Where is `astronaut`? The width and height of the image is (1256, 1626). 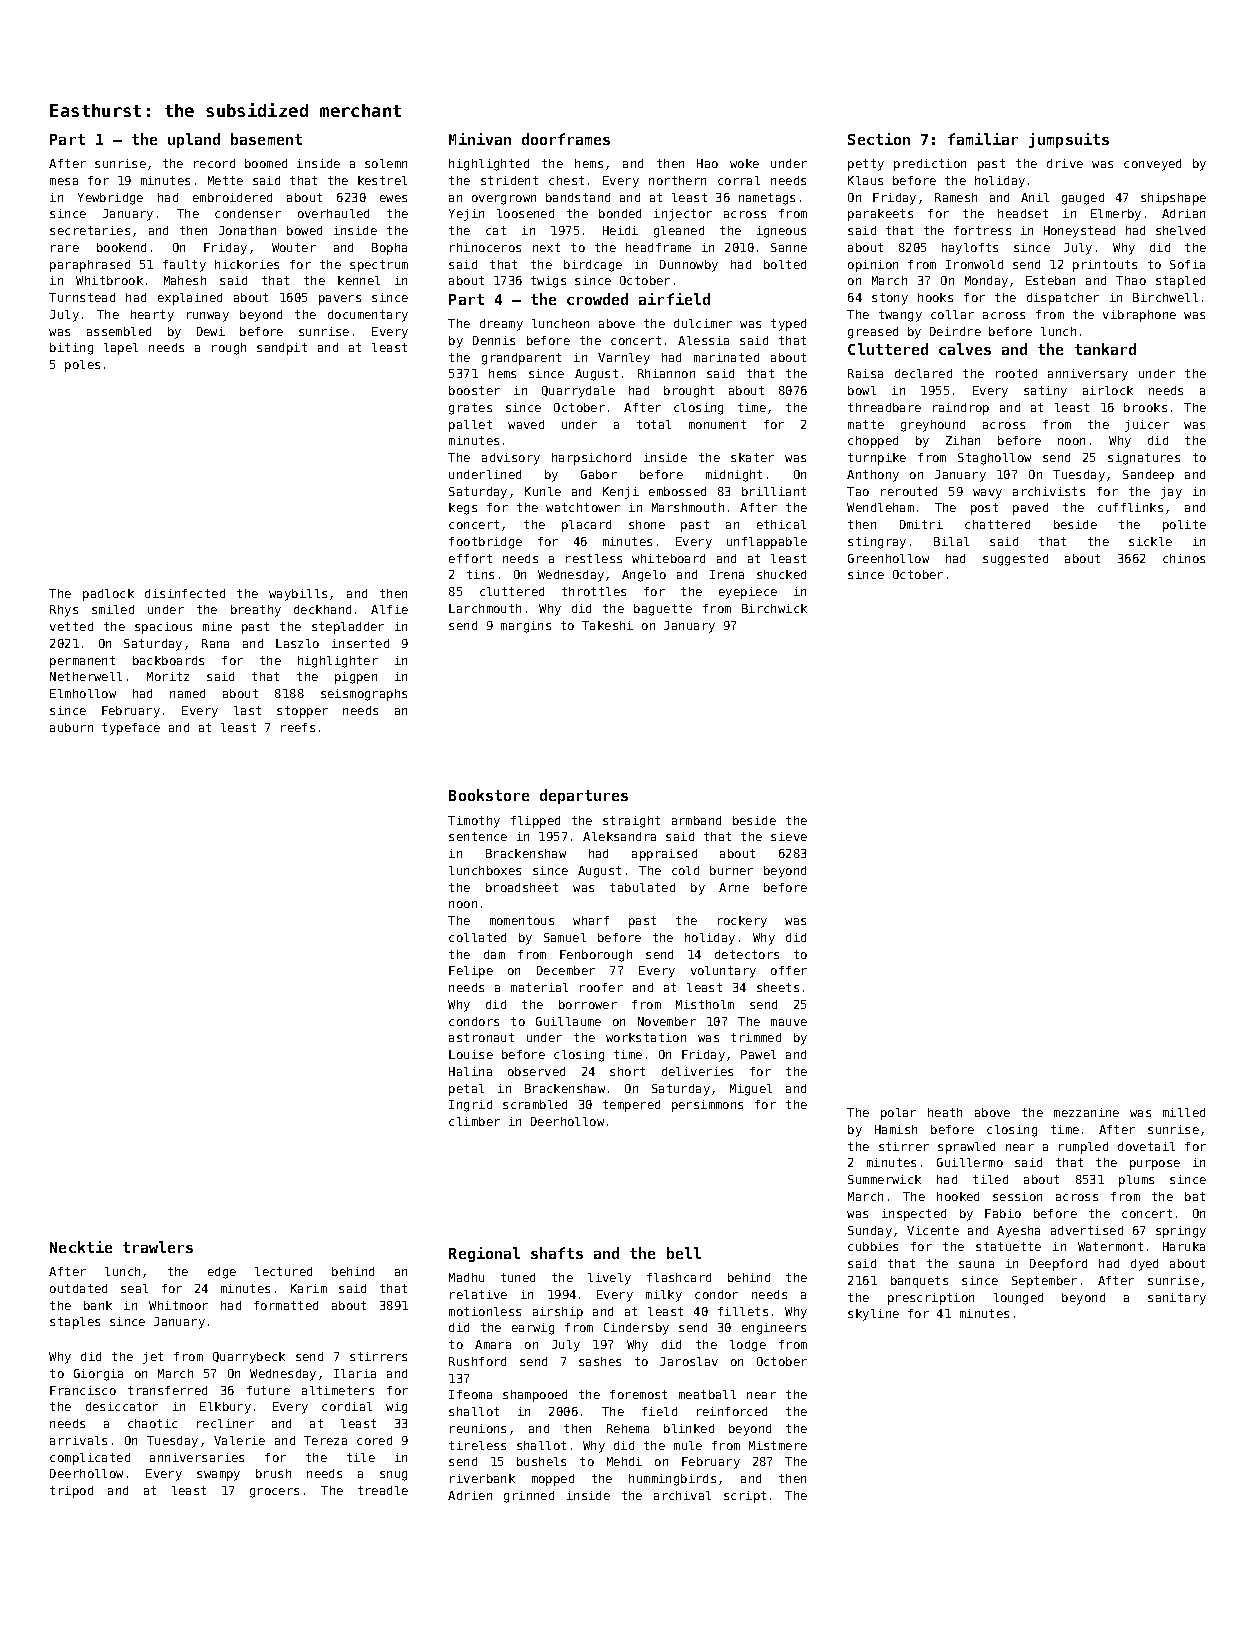
astronaut is located at coordinates (481, 1037).
